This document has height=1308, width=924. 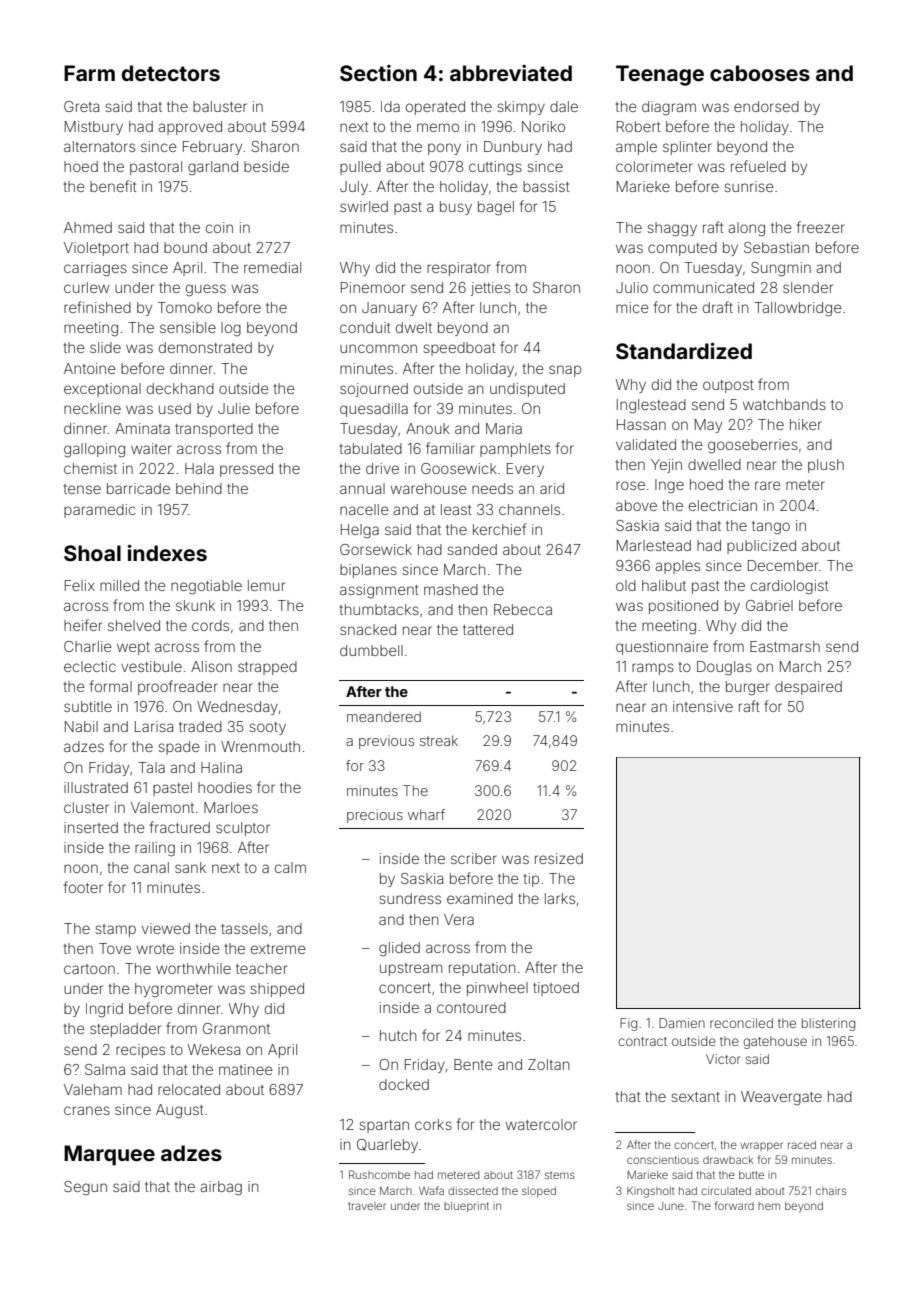 I want to click on busy, so click(x=456, y=208).
